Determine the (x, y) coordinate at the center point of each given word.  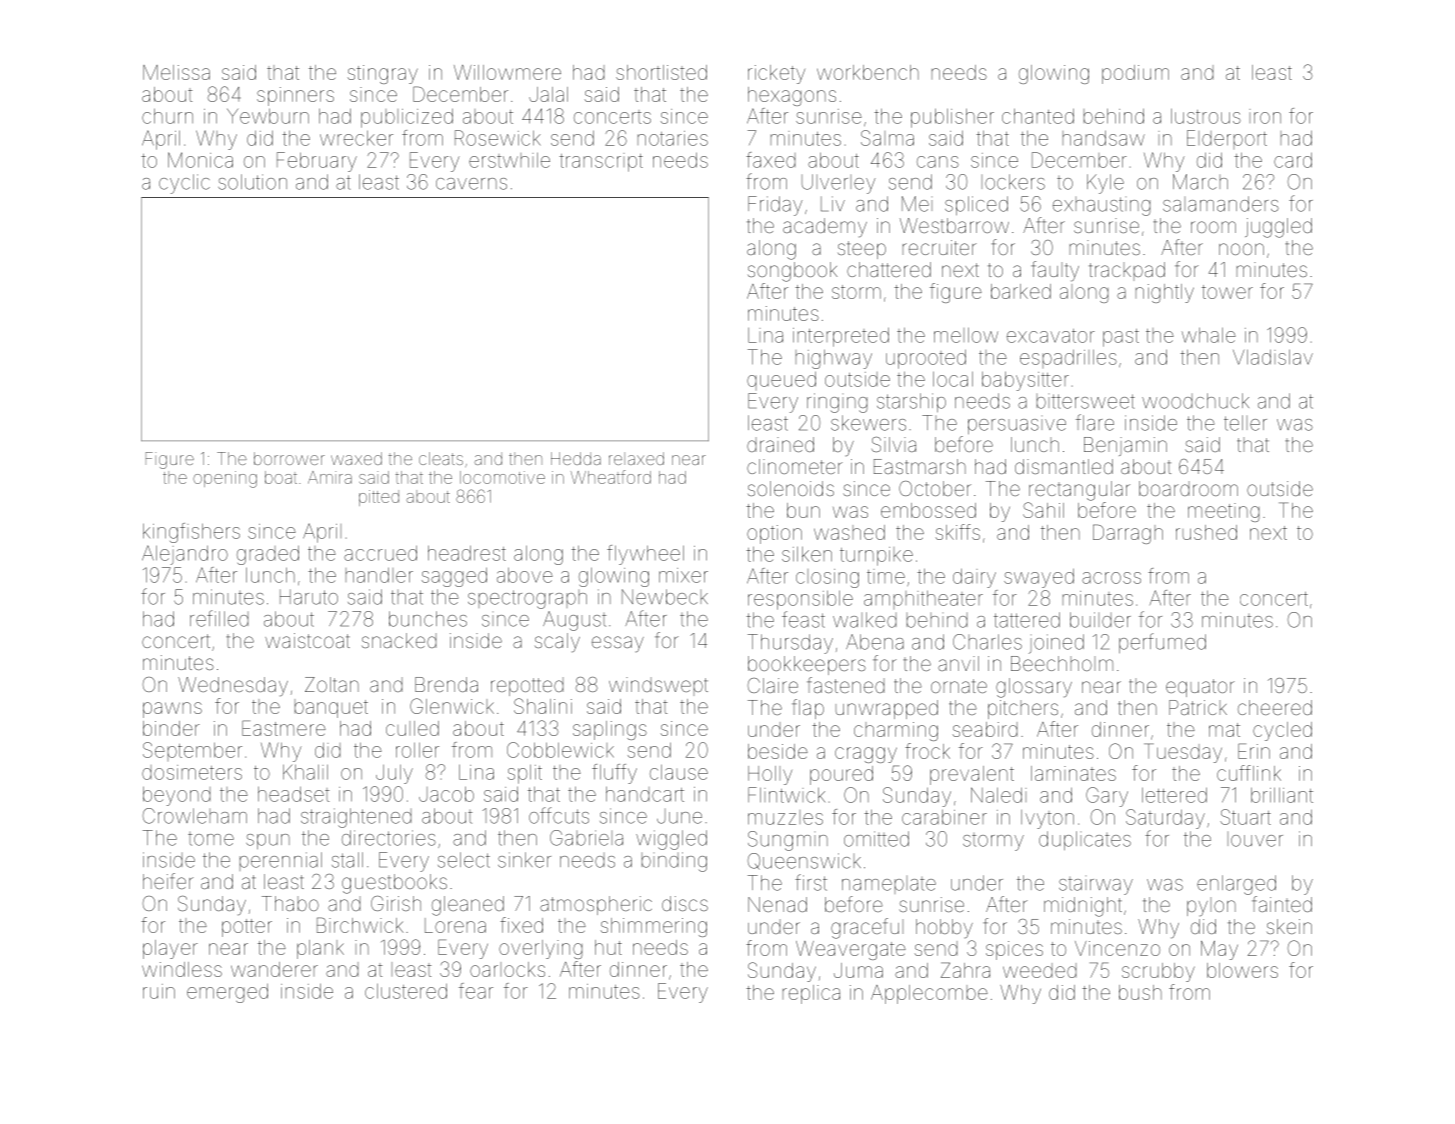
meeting (1224, 512)
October (935, 488)
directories (389, 838)
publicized (407, 118)
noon (1241, 249)
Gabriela (586, 838)
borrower (289, 458)
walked (865, 620)
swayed (1039, 578)
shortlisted (661, 72)
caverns (471, 184)
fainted (1282, 904)
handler (379, 575)
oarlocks (507, 969)
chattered (889, 269)
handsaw (1103, 138)
